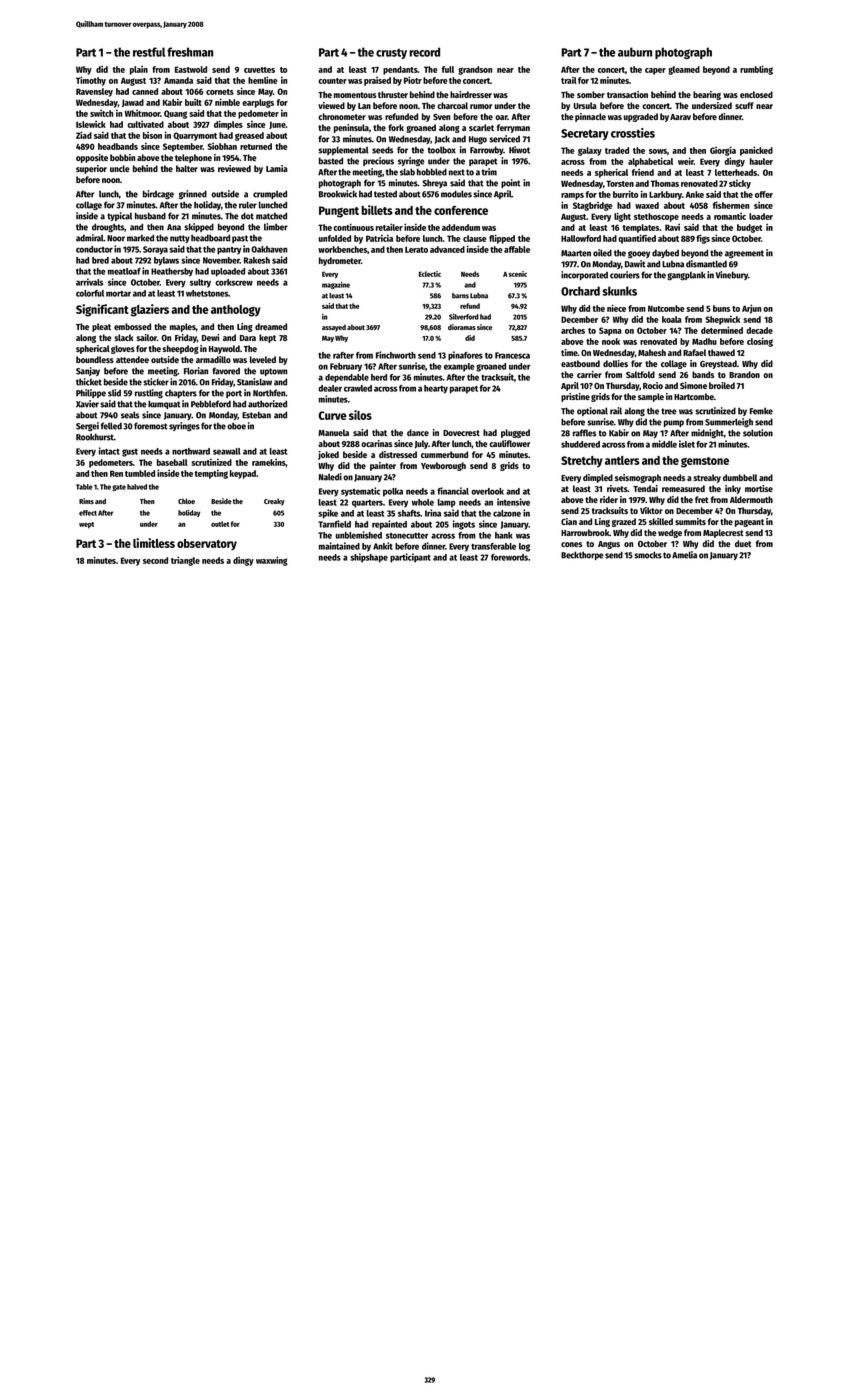 The height and width of the document is (1400, 849). I want to click on scuff, so click(744, 105).
